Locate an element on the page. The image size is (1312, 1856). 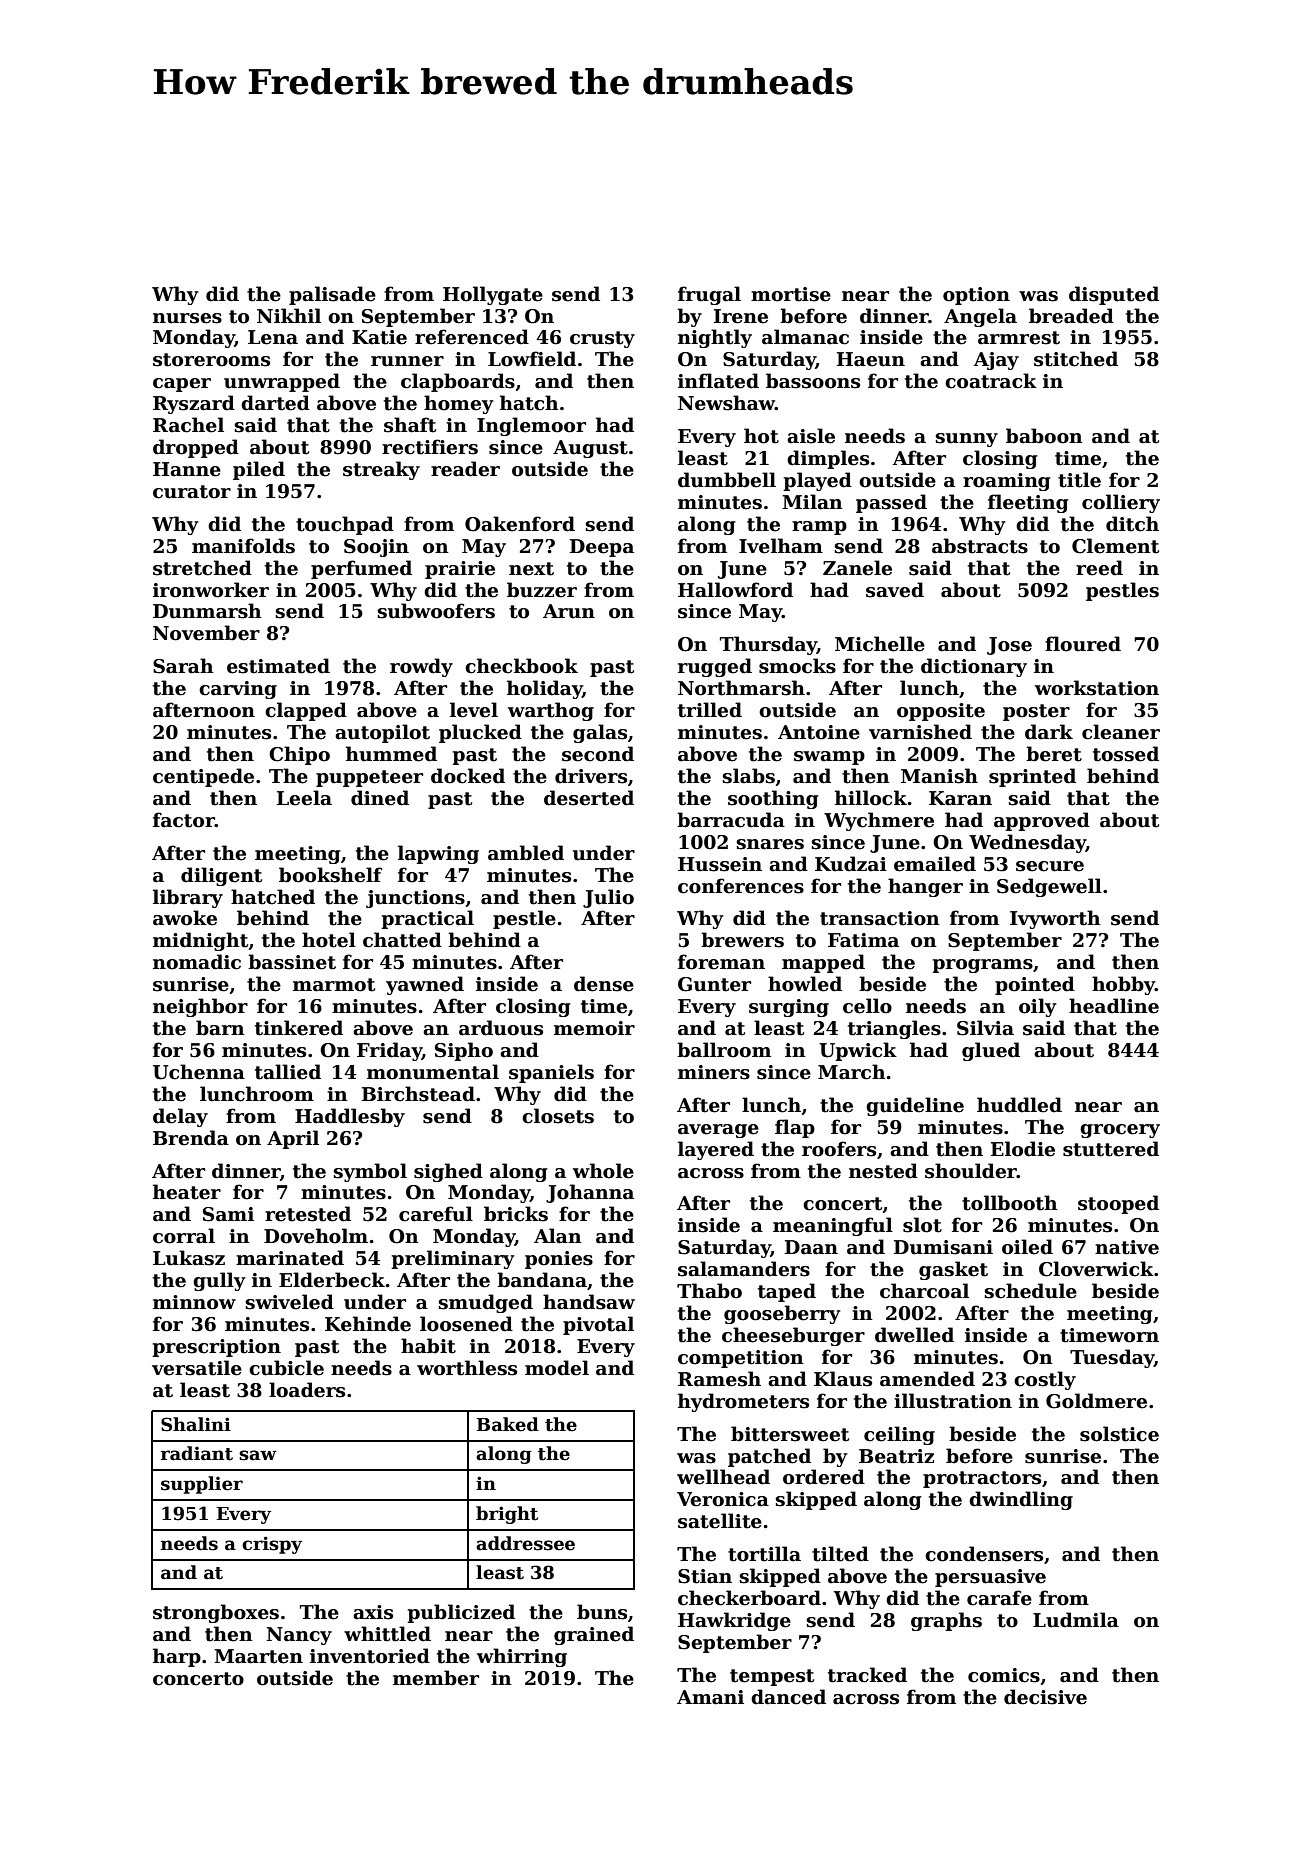
stretched is located at coordinates (202, 568).
